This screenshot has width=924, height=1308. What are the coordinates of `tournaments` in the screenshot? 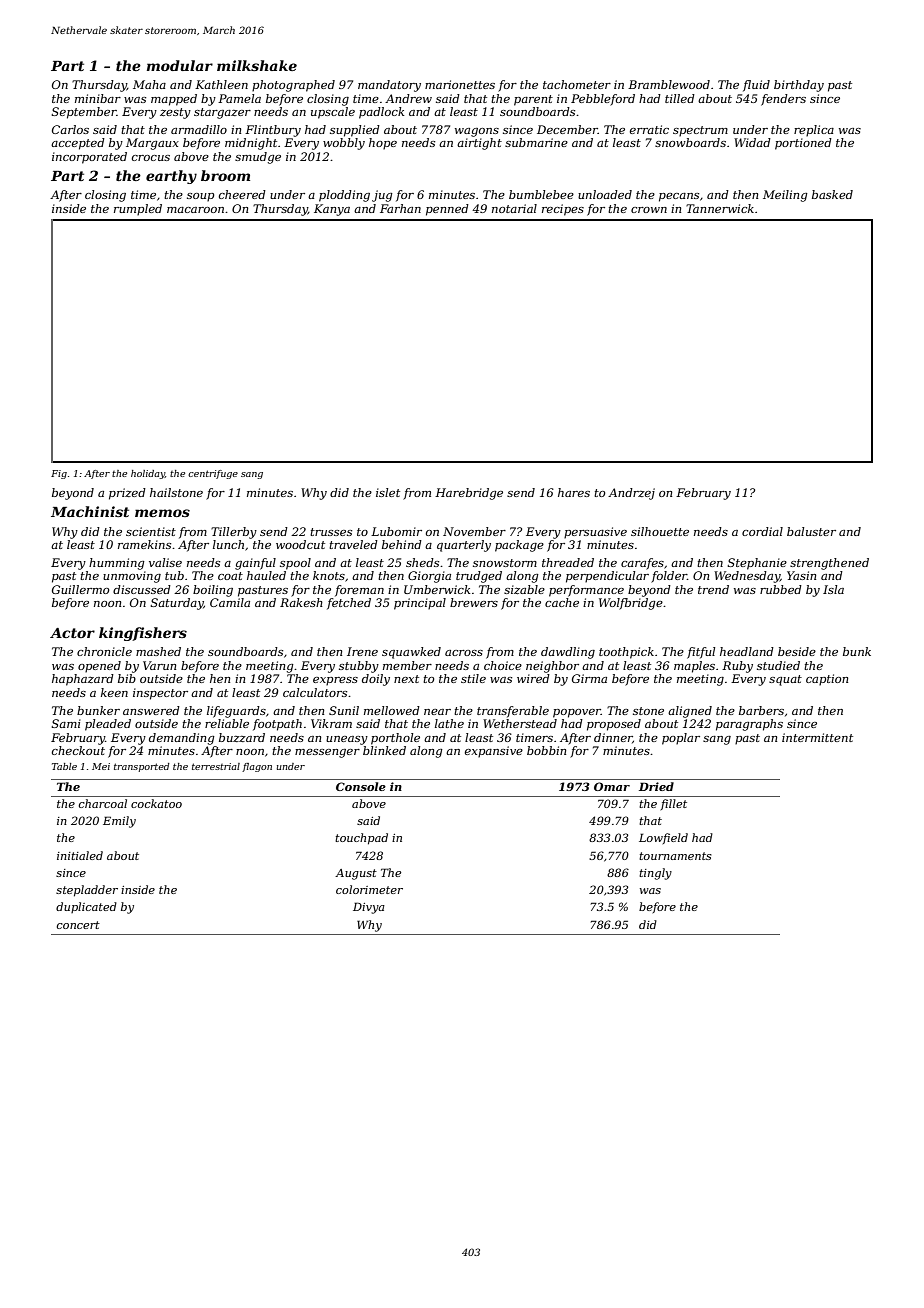 It's located at (675, 856).
